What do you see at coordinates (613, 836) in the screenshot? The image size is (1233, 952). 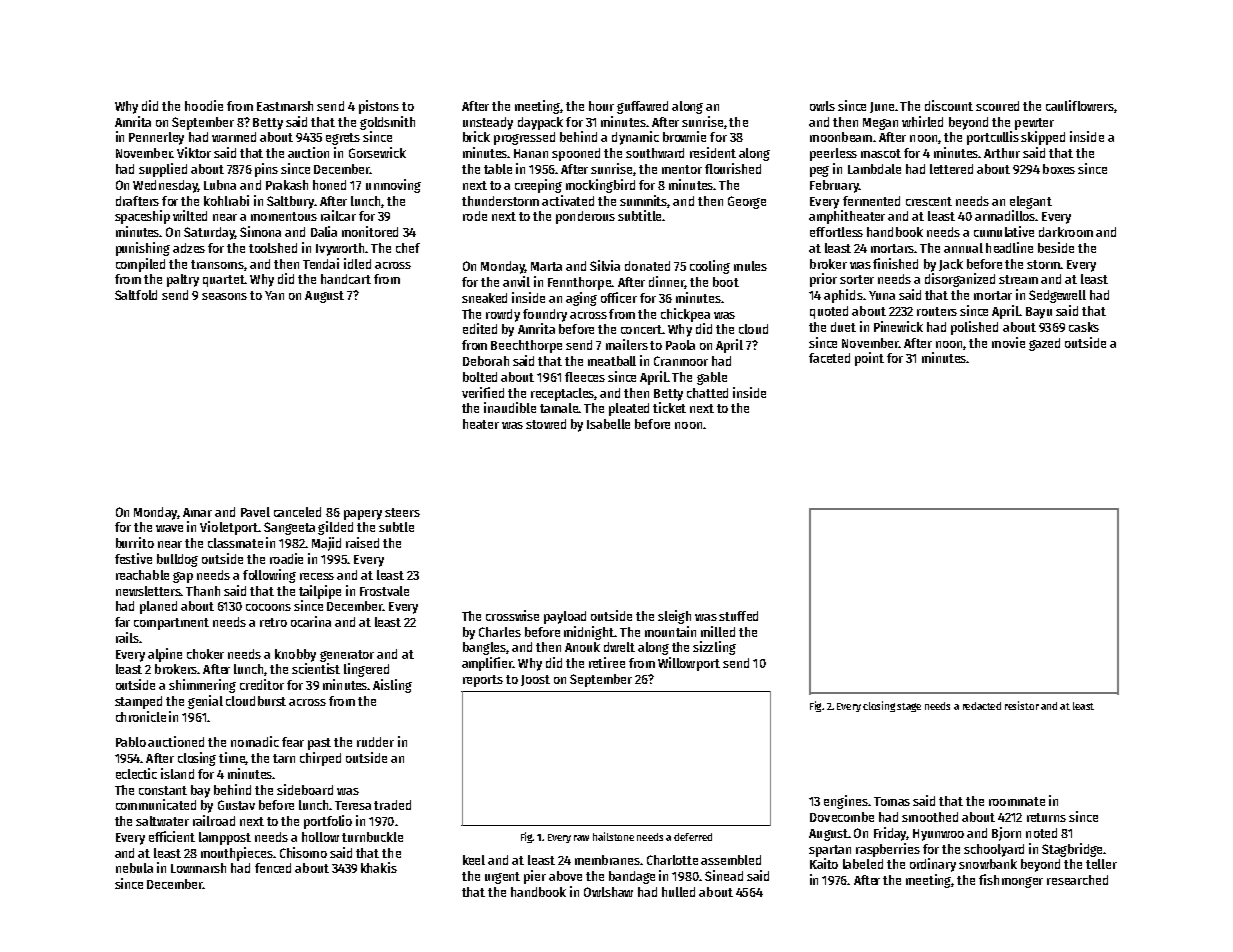 I see `hailstone` at bounding box center [613, 836].
